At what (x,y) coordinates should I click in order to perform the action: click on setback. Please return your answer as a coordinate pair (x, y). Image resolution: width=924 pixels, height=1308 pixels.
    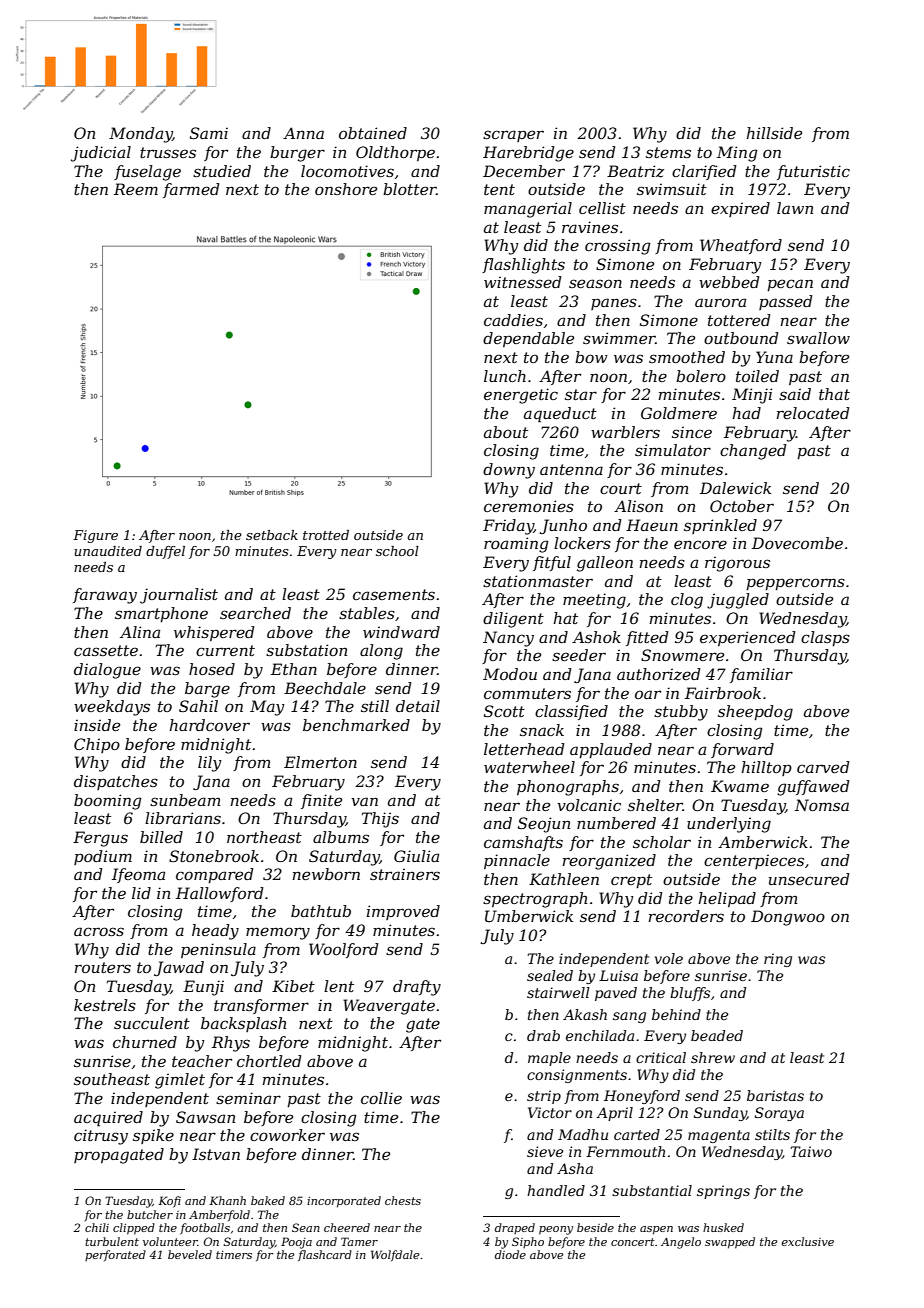
    Looking at the image, I should click on (272, 535).
